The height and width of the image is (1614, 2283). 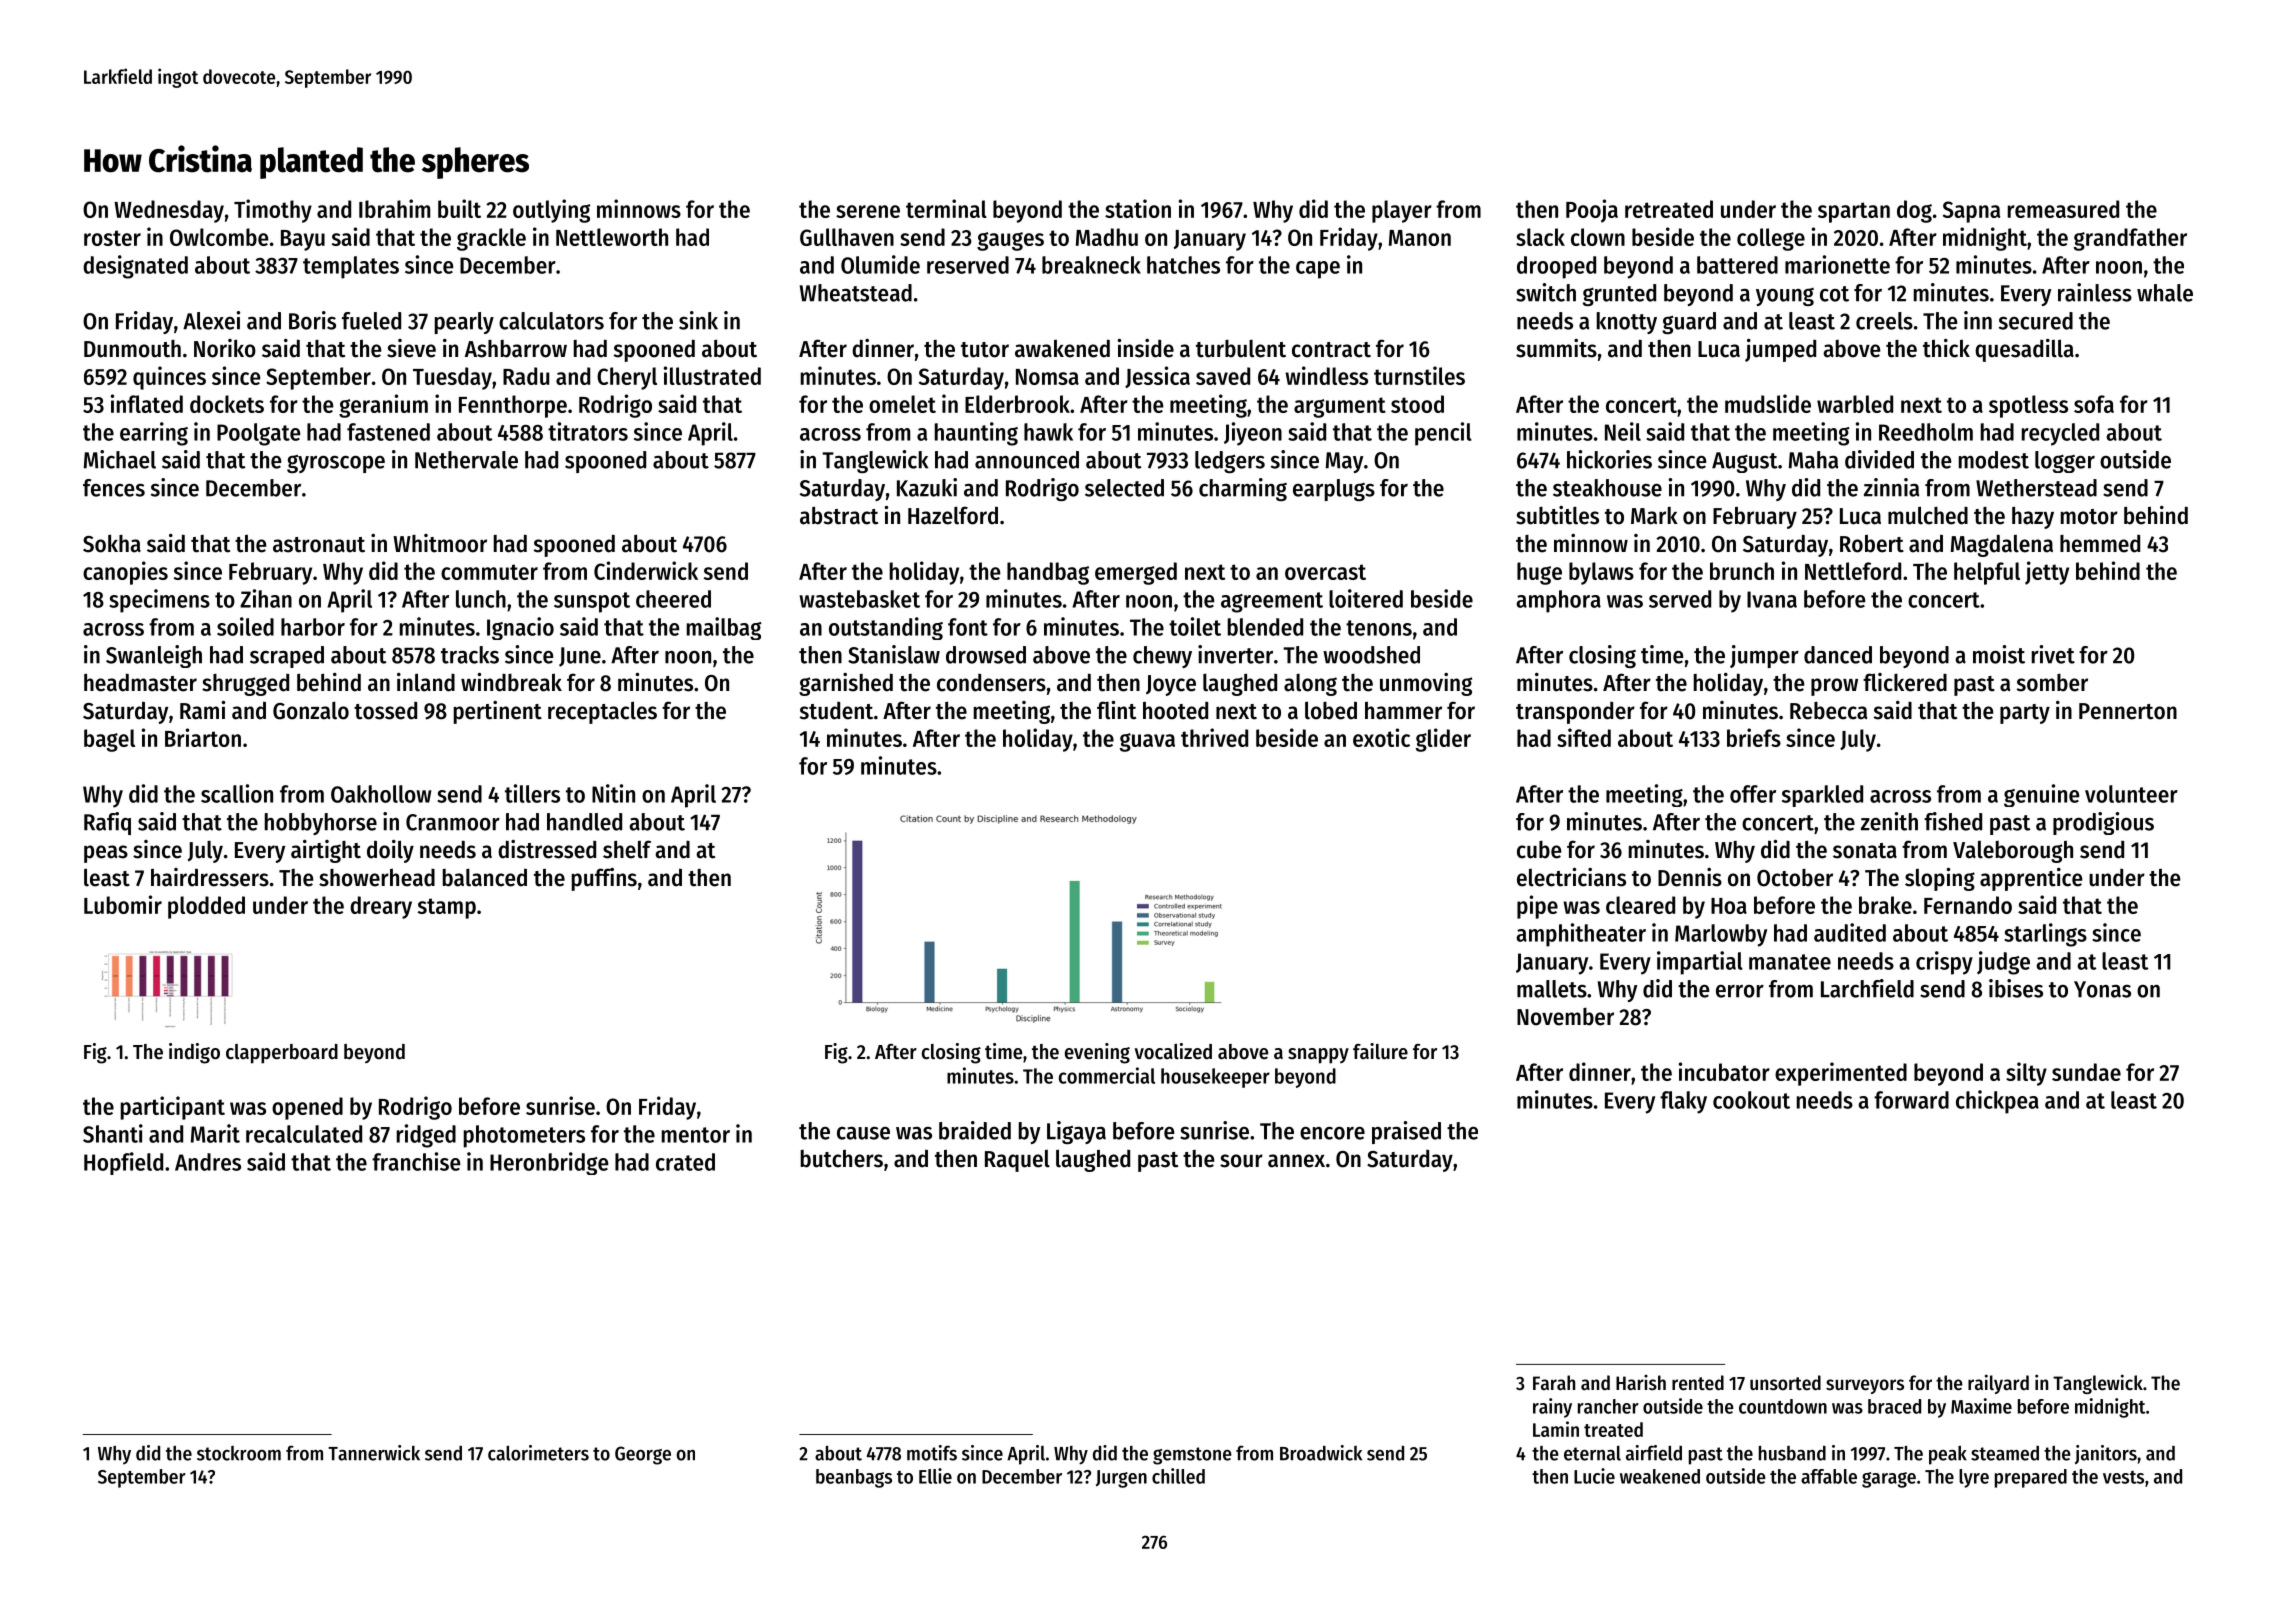 What do you see at coordinates (208, 1162) in the image?
I see `Andres` at bounding box center [208, 1162].
